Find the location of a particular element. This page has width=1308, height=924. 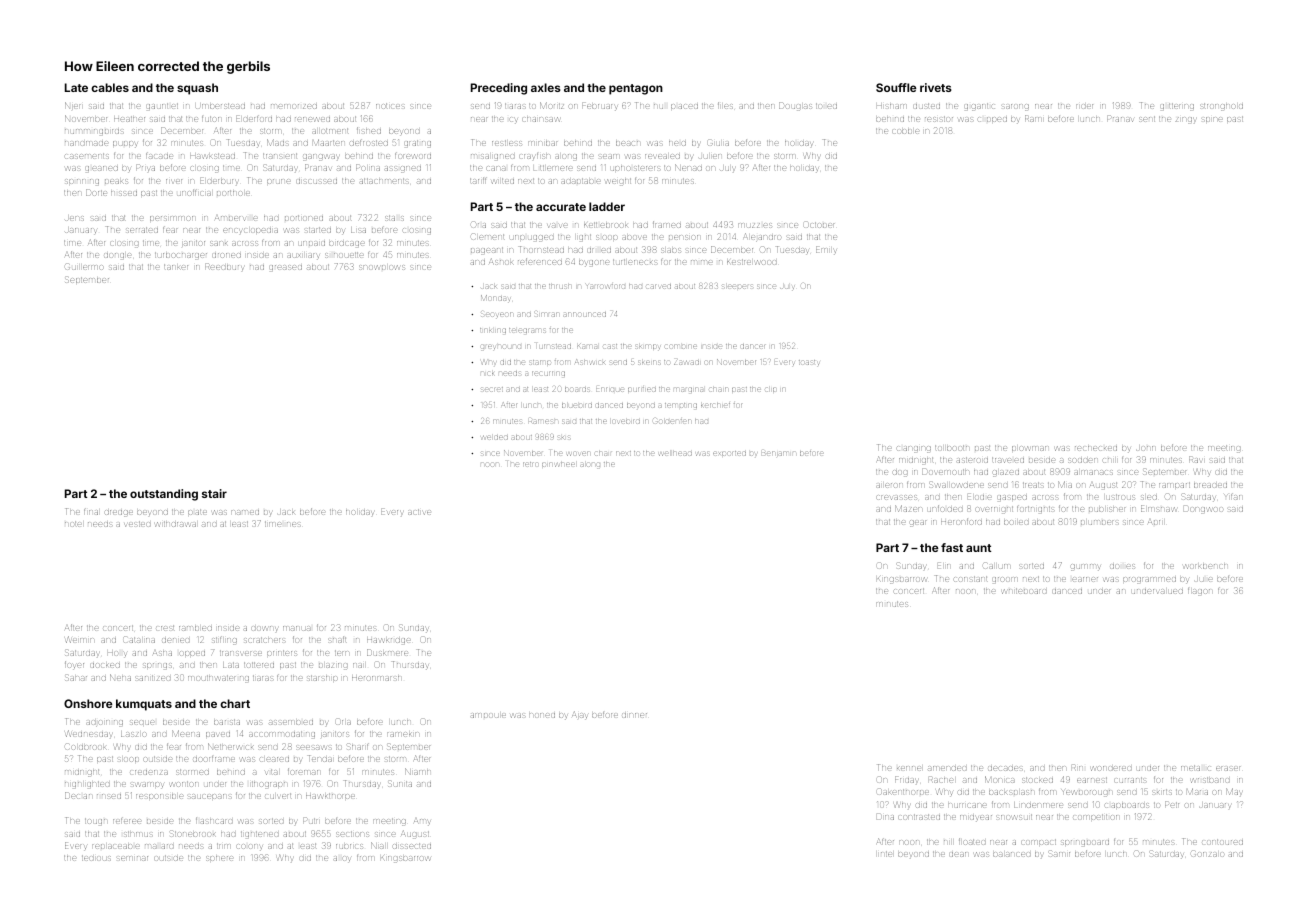

gear is located at coordinates (918, 523).
